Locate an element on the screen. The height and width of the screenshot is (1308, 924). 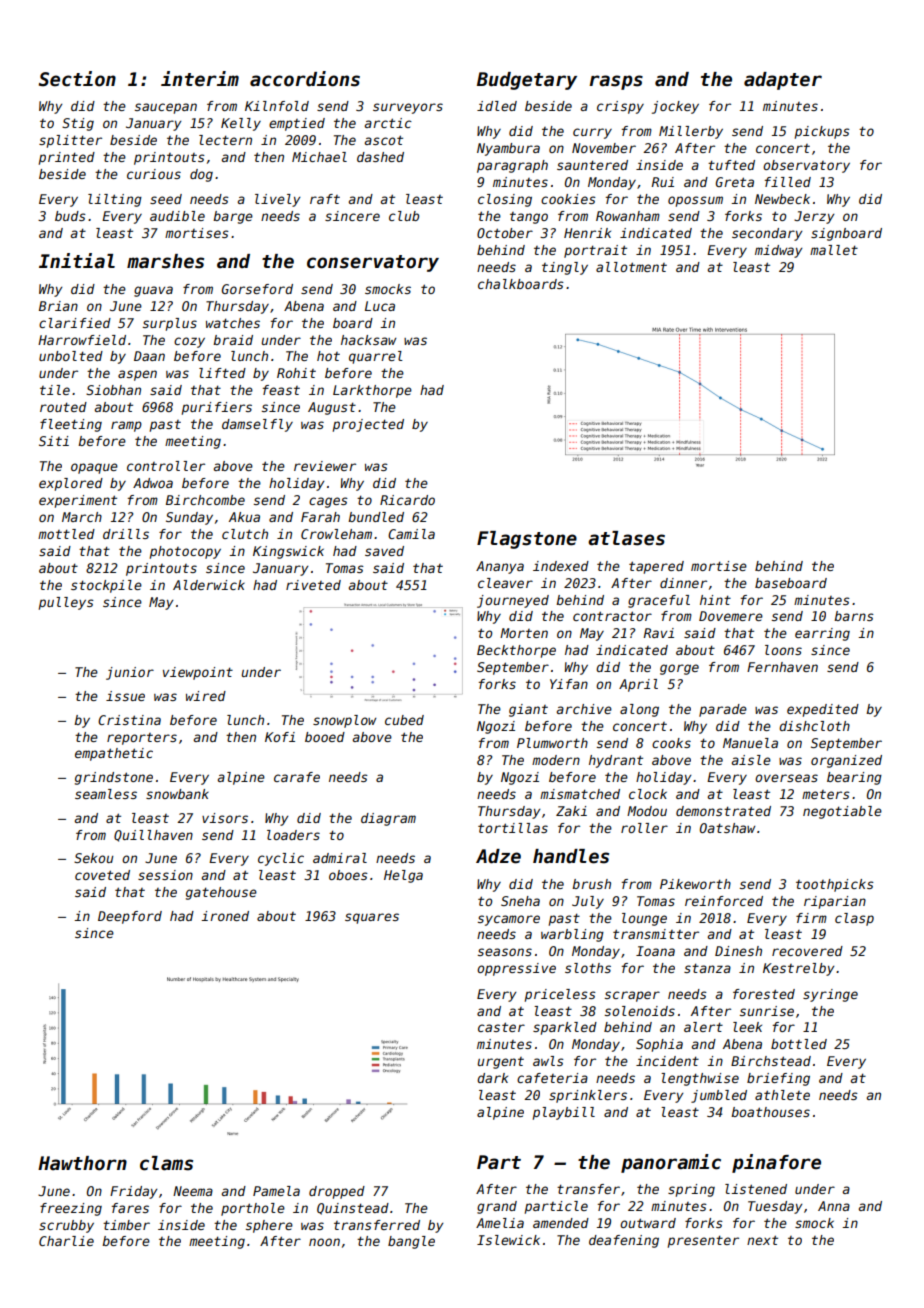
riveted is located at coordinates (313, 585).
